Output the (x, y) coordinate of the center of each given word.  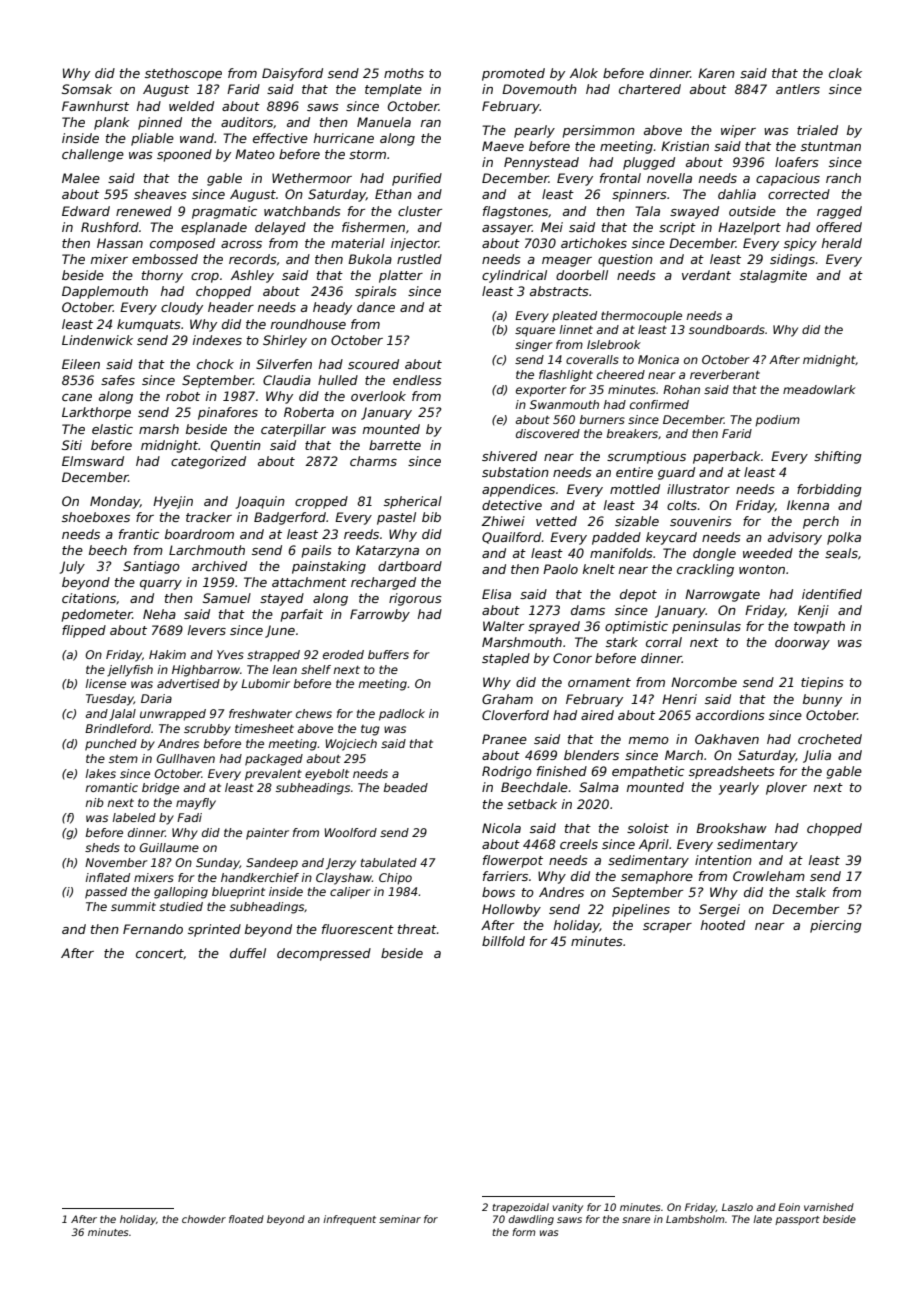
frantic (139, 534)
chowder (204, 1219)
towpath (819, 627)
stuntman (831, 146)
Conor (572, 658)
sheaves (160, 194)
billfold (503, 941)
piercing (836, 926)
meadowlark (819, 389)
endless (417, 380)
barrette (395, 445)
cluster (420, 211)
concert (160, 954)
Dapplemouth (105, 292)
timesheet (264, 728)
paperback (727, 457)
